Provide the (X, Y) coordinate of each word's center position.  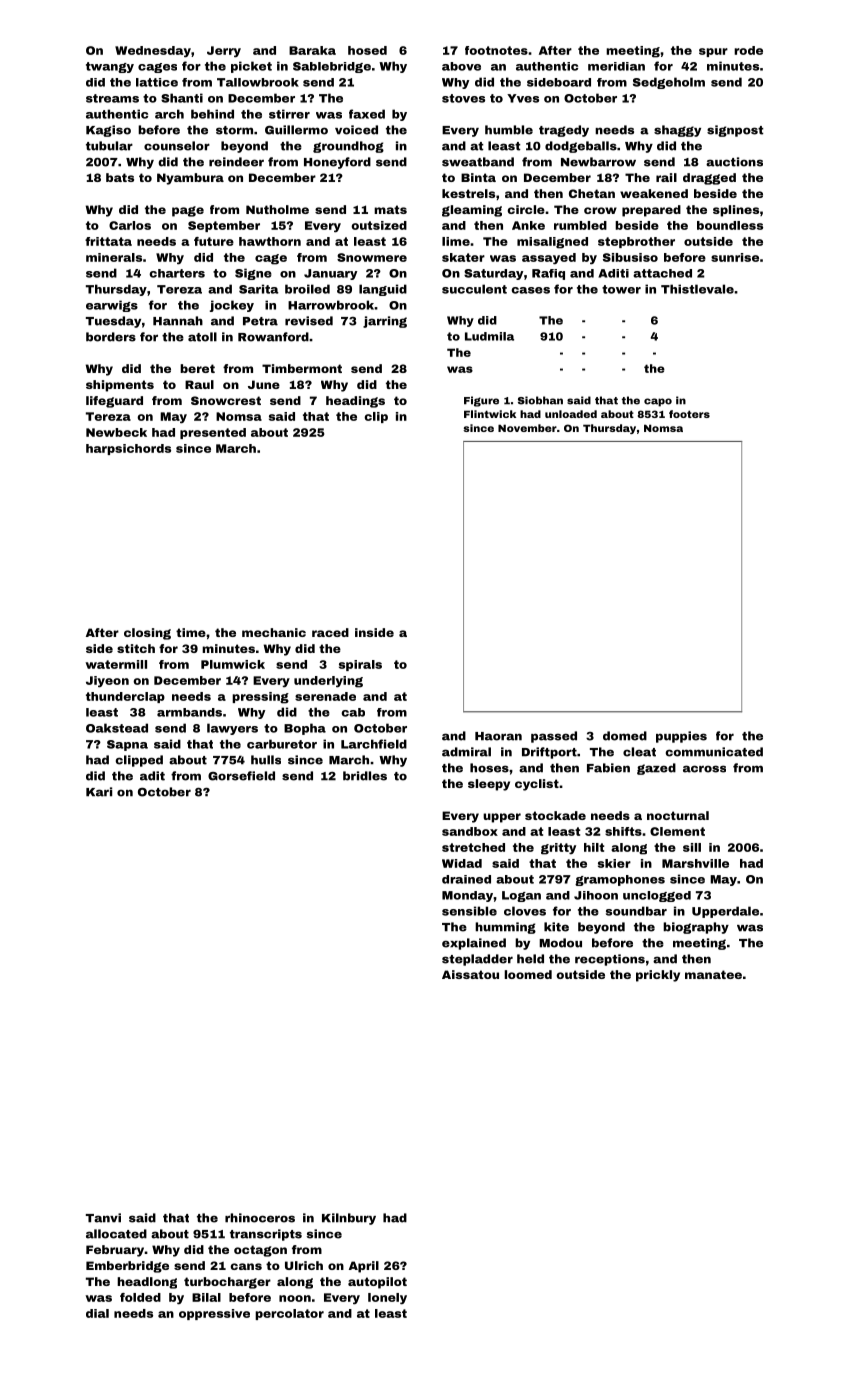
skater (463, 257)
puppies (681, 737)
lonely (387, 1299)
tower (621, 289)
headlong (147, 1283)
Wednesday (153, 52)
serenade (325, 696)
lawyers (232, 729)
